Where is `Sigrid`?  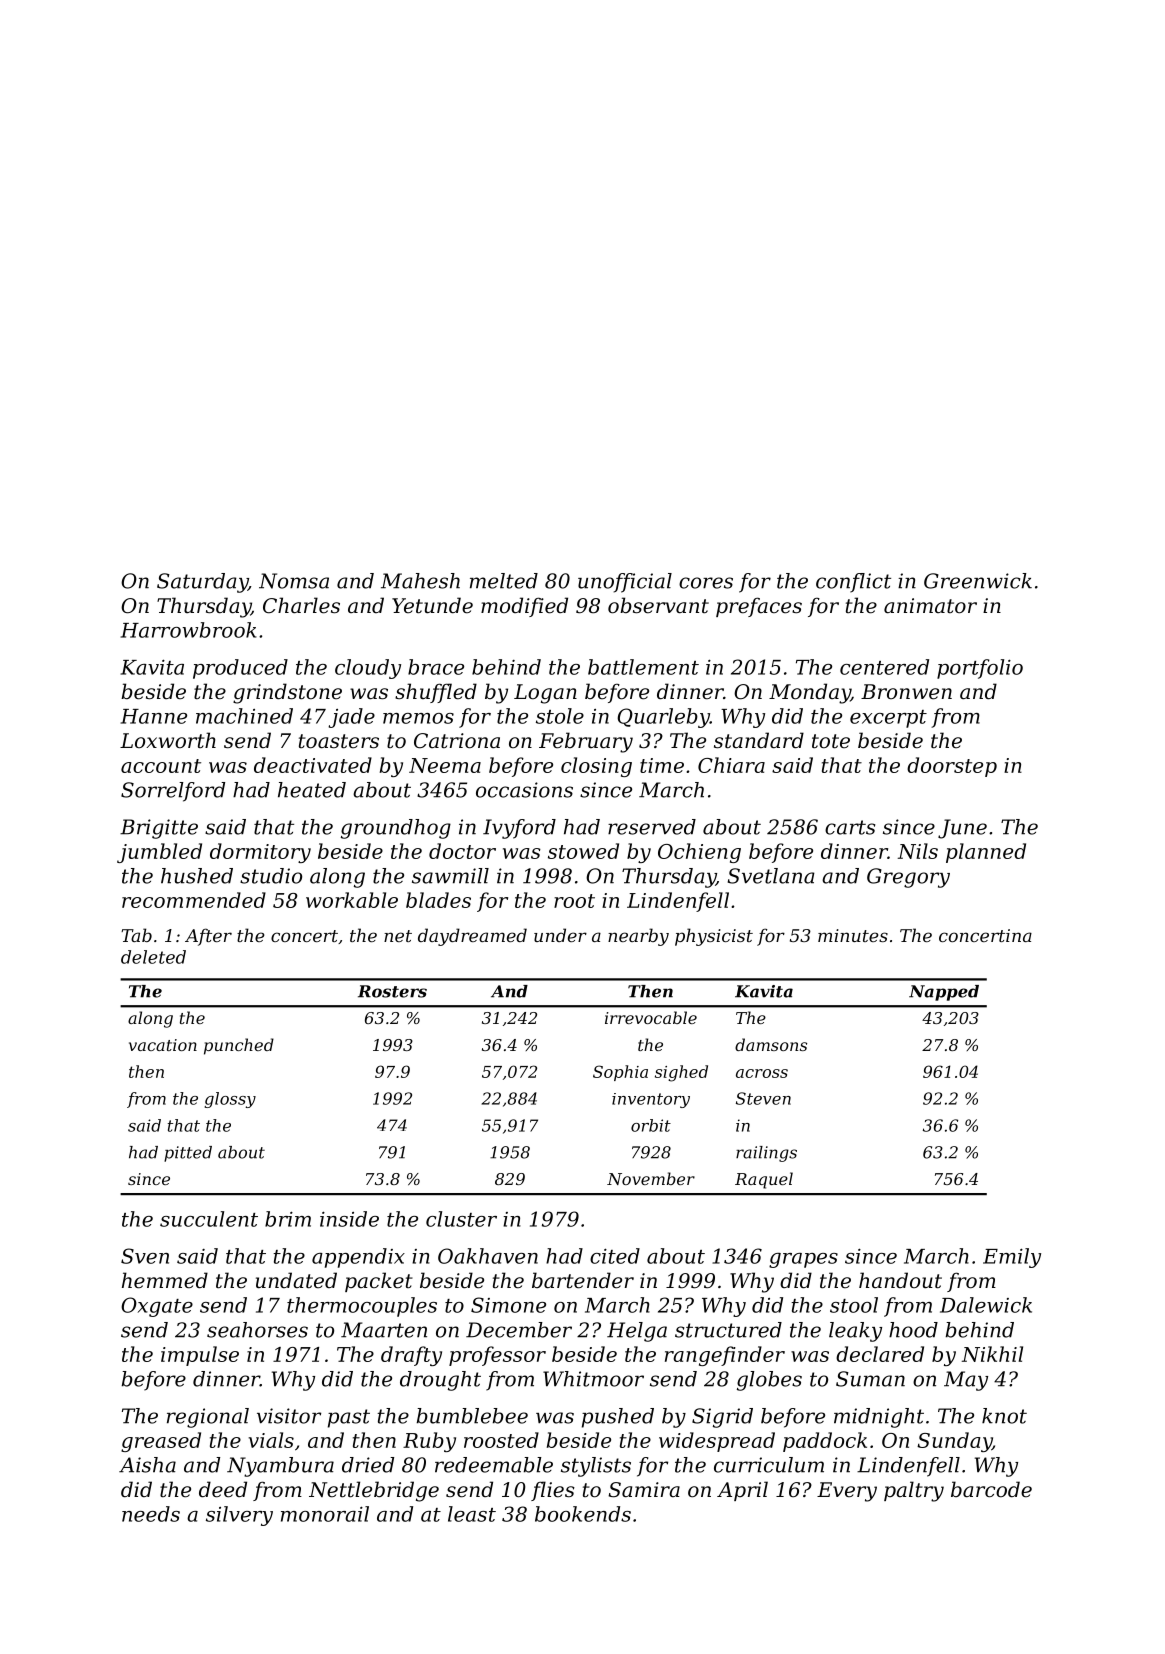 Sigrid is located at coordinates (722, 1418).
